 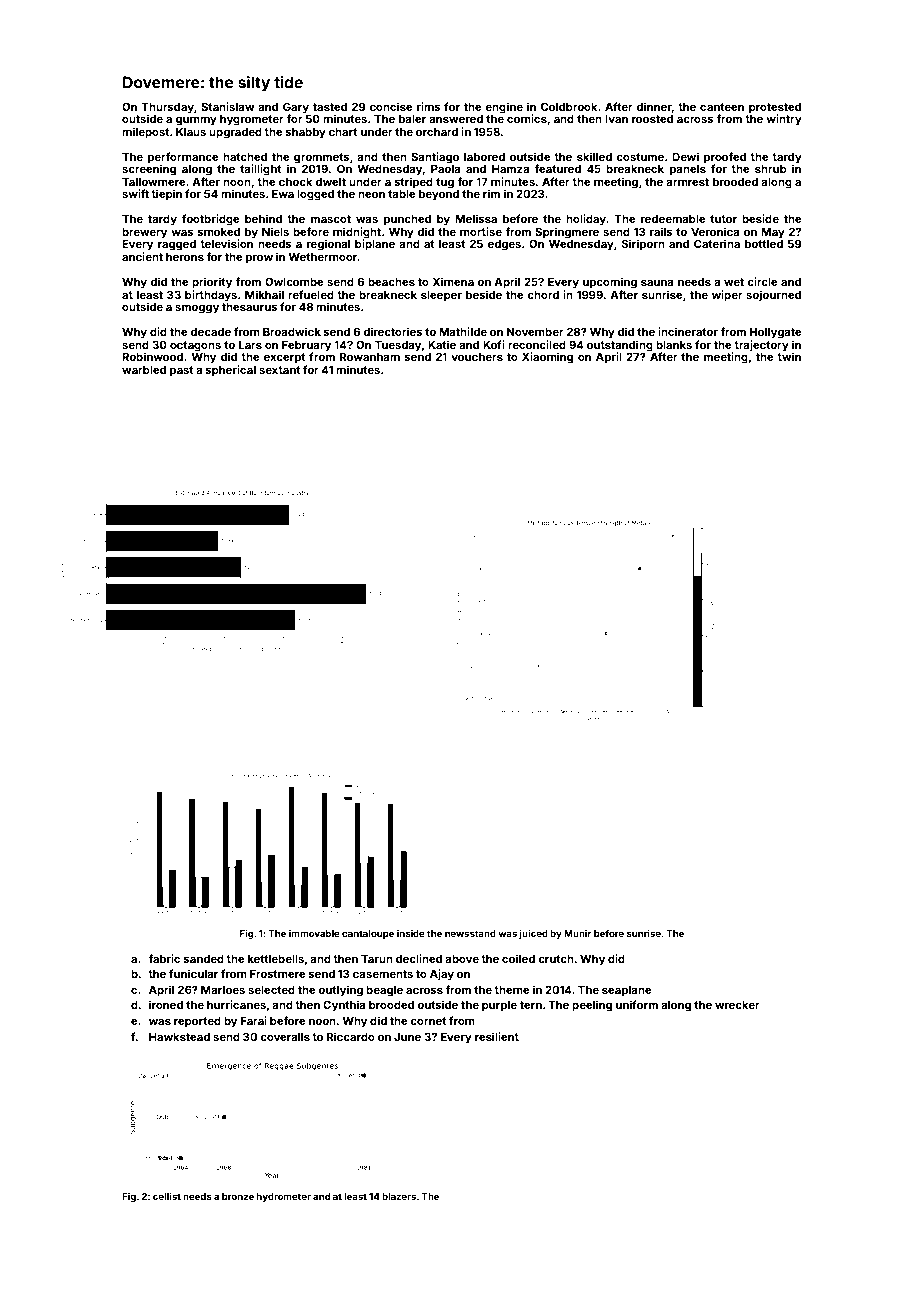 I want to click on crutch, so click(x=556, y=959).
